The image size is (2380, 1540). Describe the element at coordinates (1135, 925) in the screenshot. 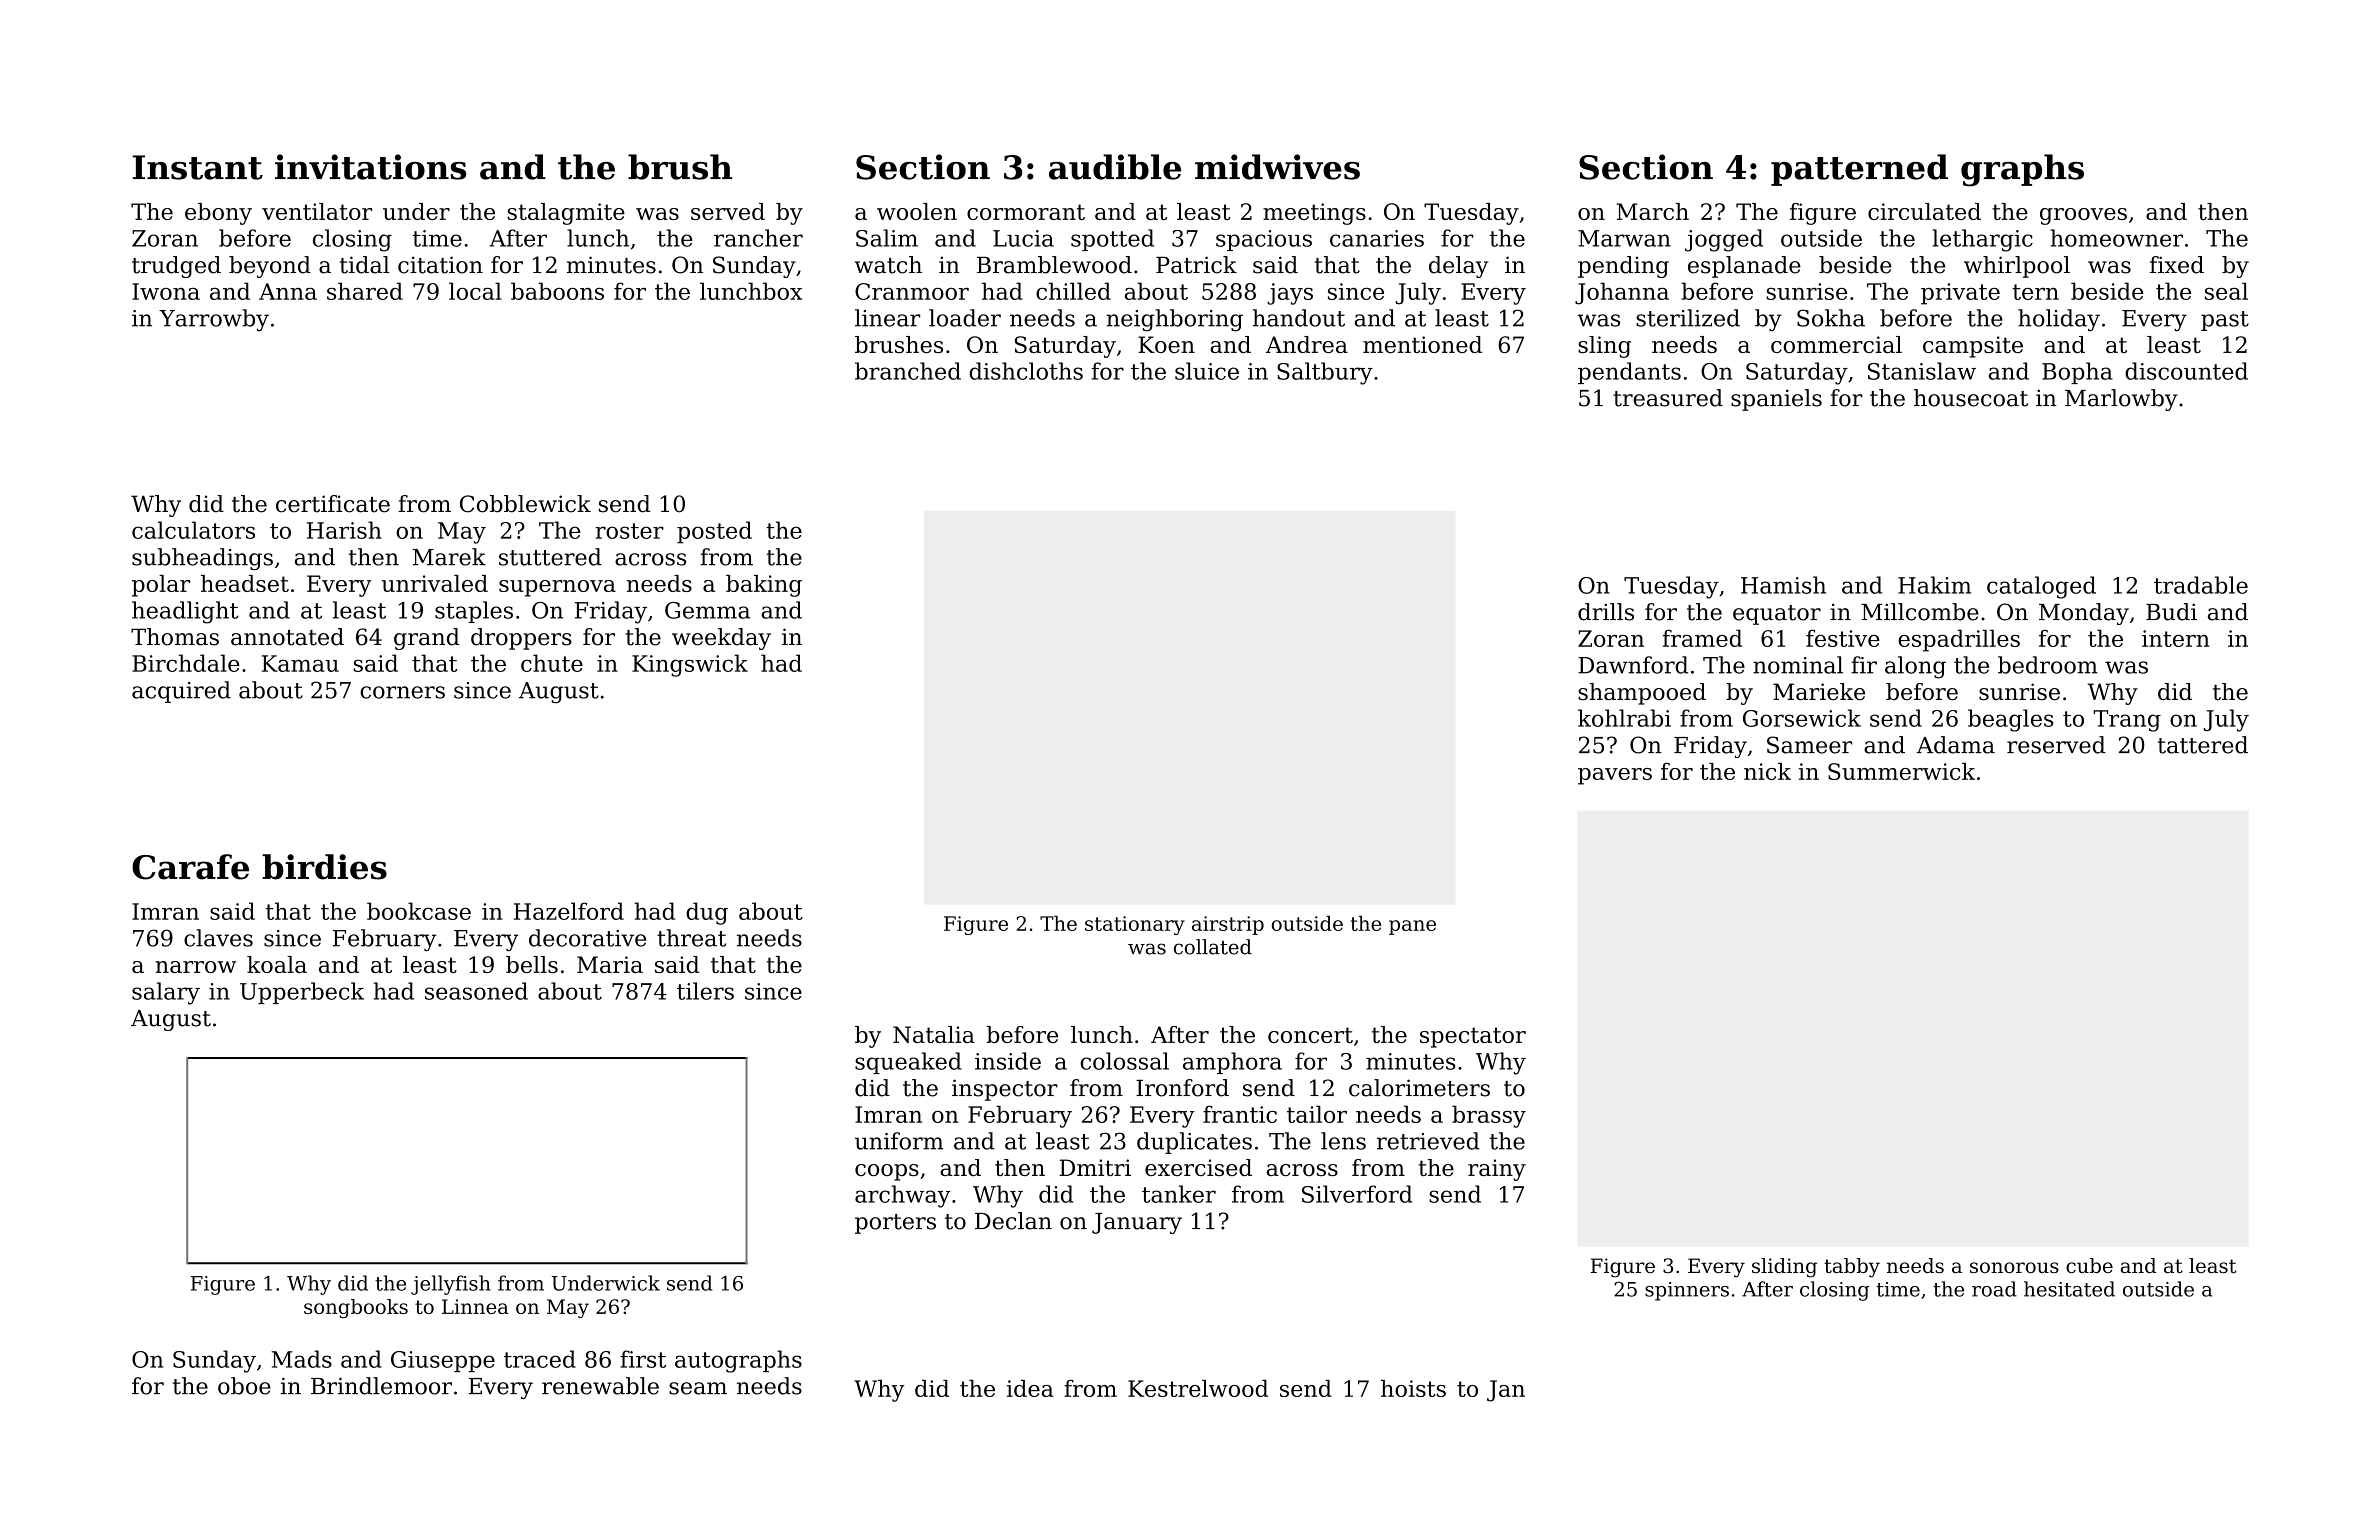

I see `stationary` at that location.
